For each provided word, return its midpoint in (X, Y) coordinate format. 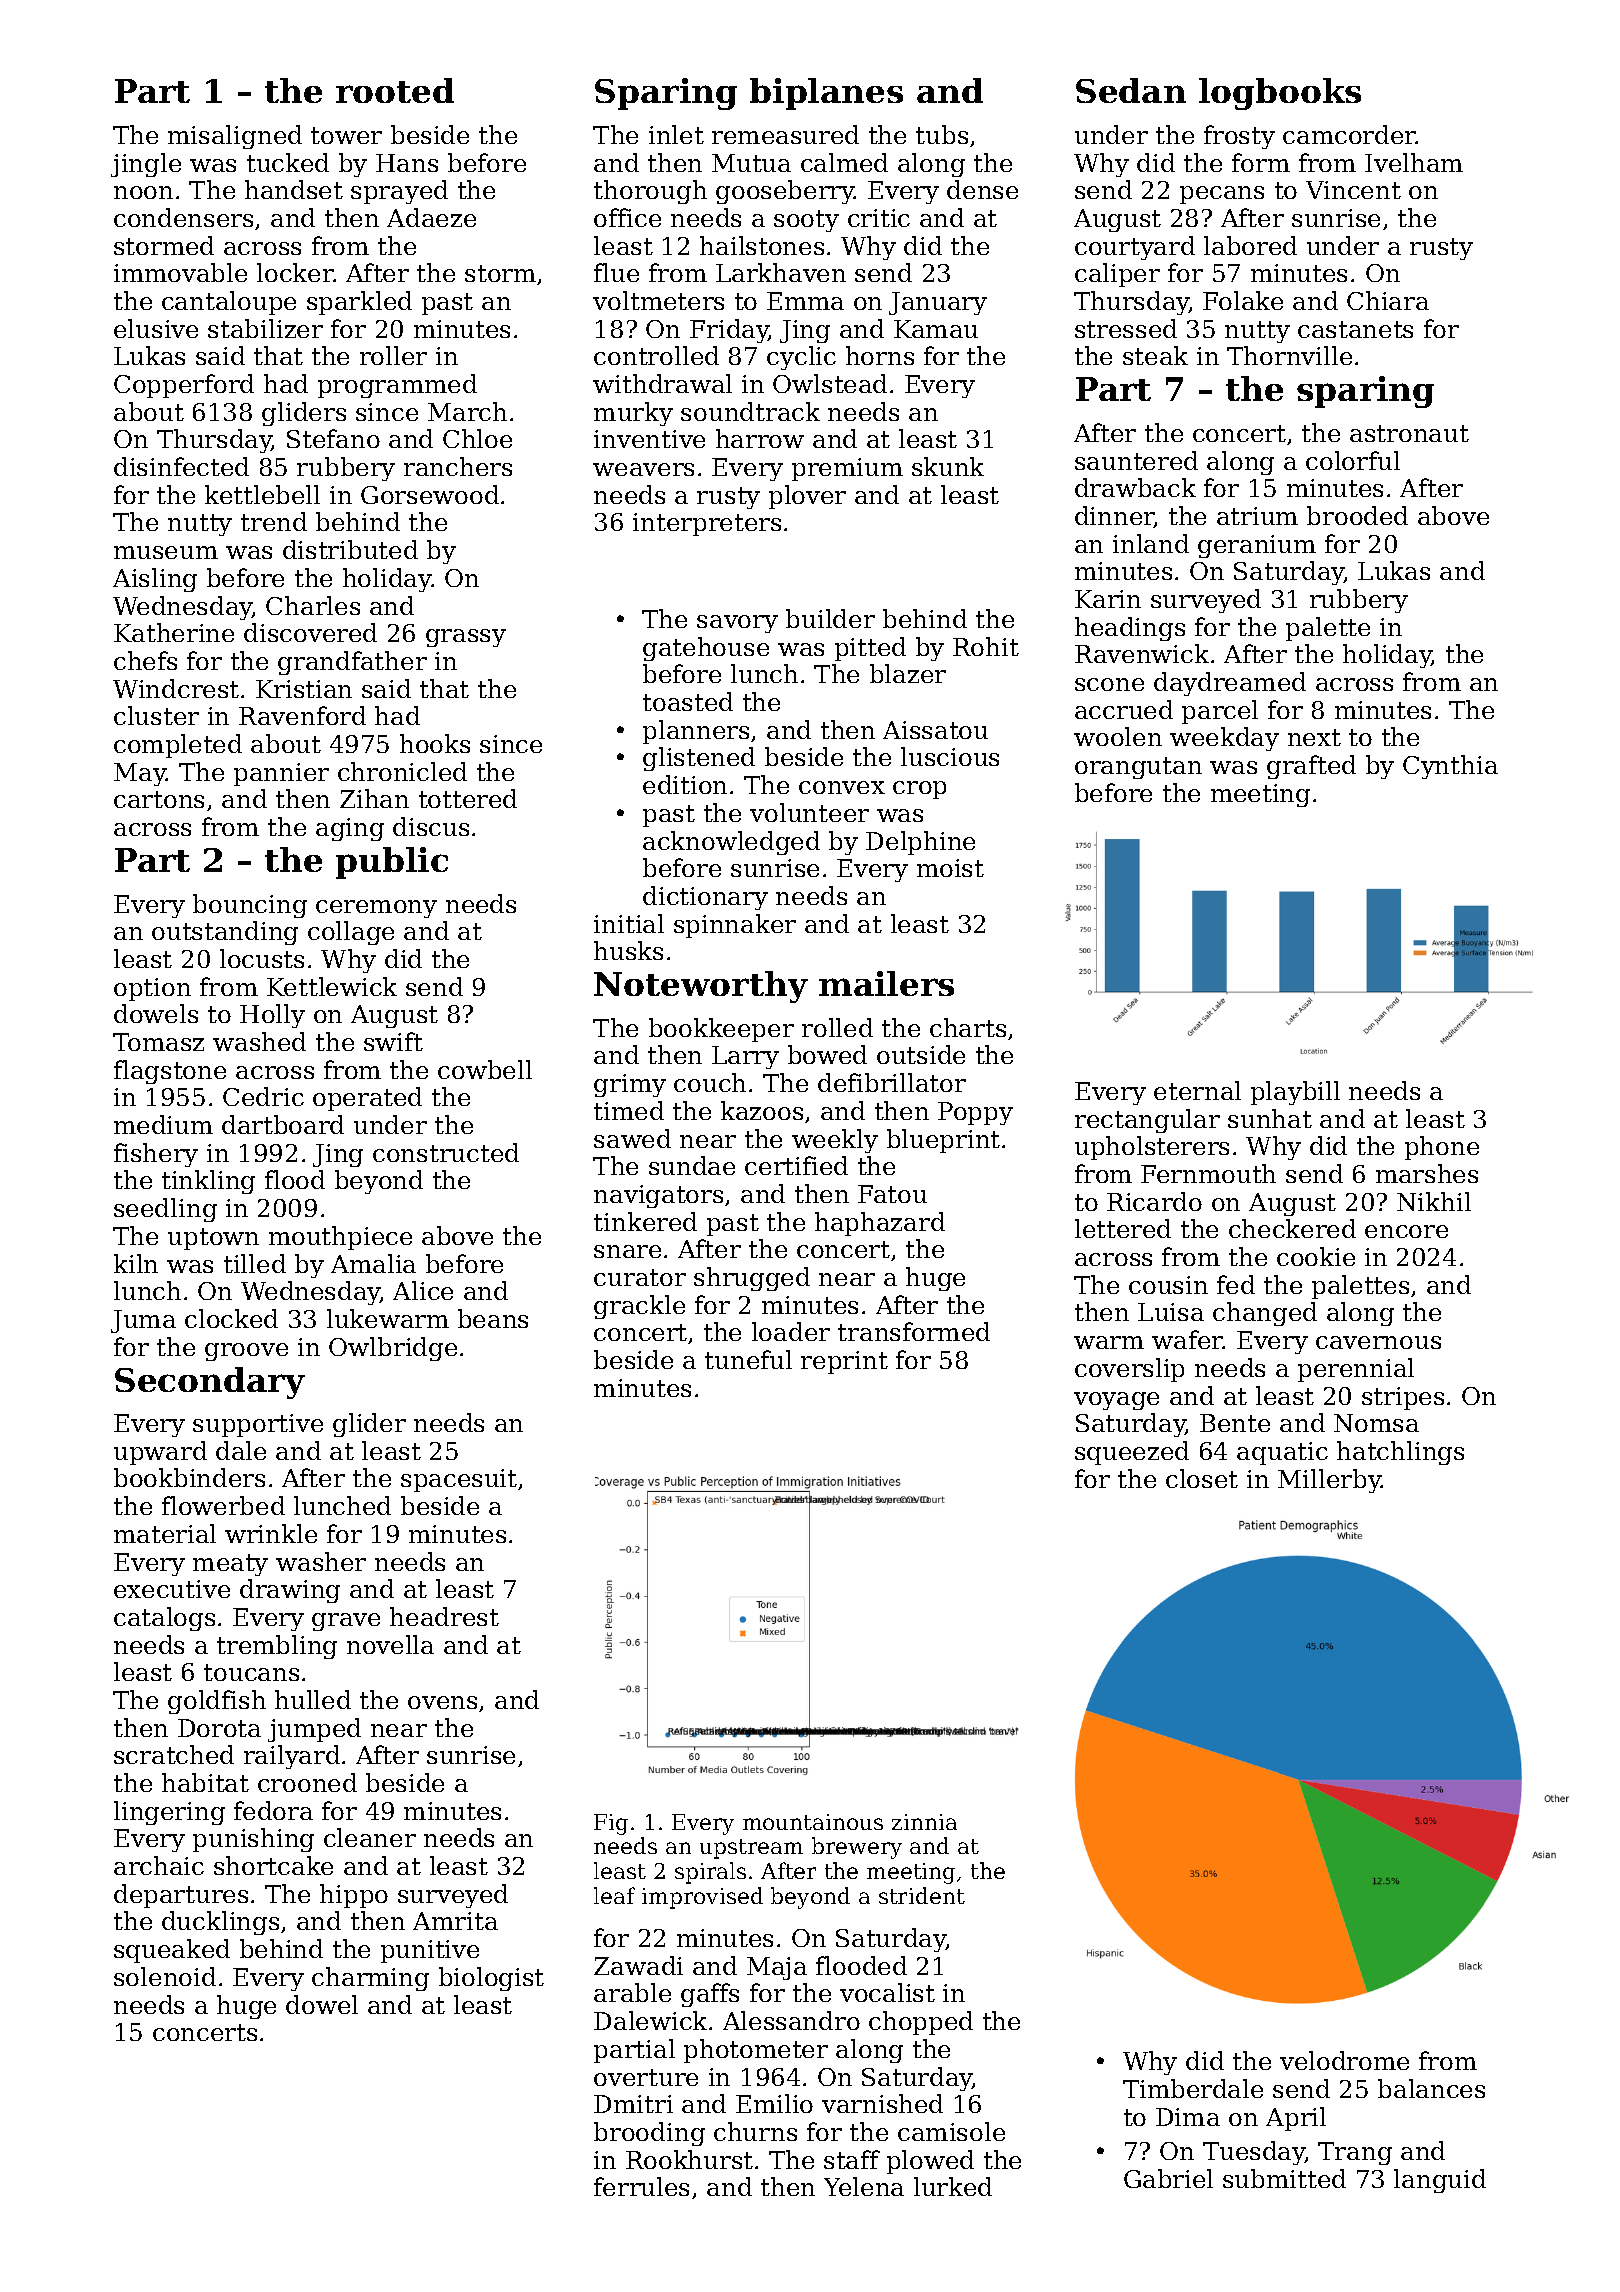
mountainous (813, 1822)
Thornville (1289, 355)
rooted (395, 90)
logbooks (1280, 94)
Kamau (936, 329)
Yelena (864, 2186)
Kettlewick (332, 986)
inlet (676, 134)
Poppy (975, 1113)
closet (1202, 1478)
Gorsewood (430, 494)
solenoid (165, 1976)
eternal (1197, 1090)
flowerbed (223, 1505)
